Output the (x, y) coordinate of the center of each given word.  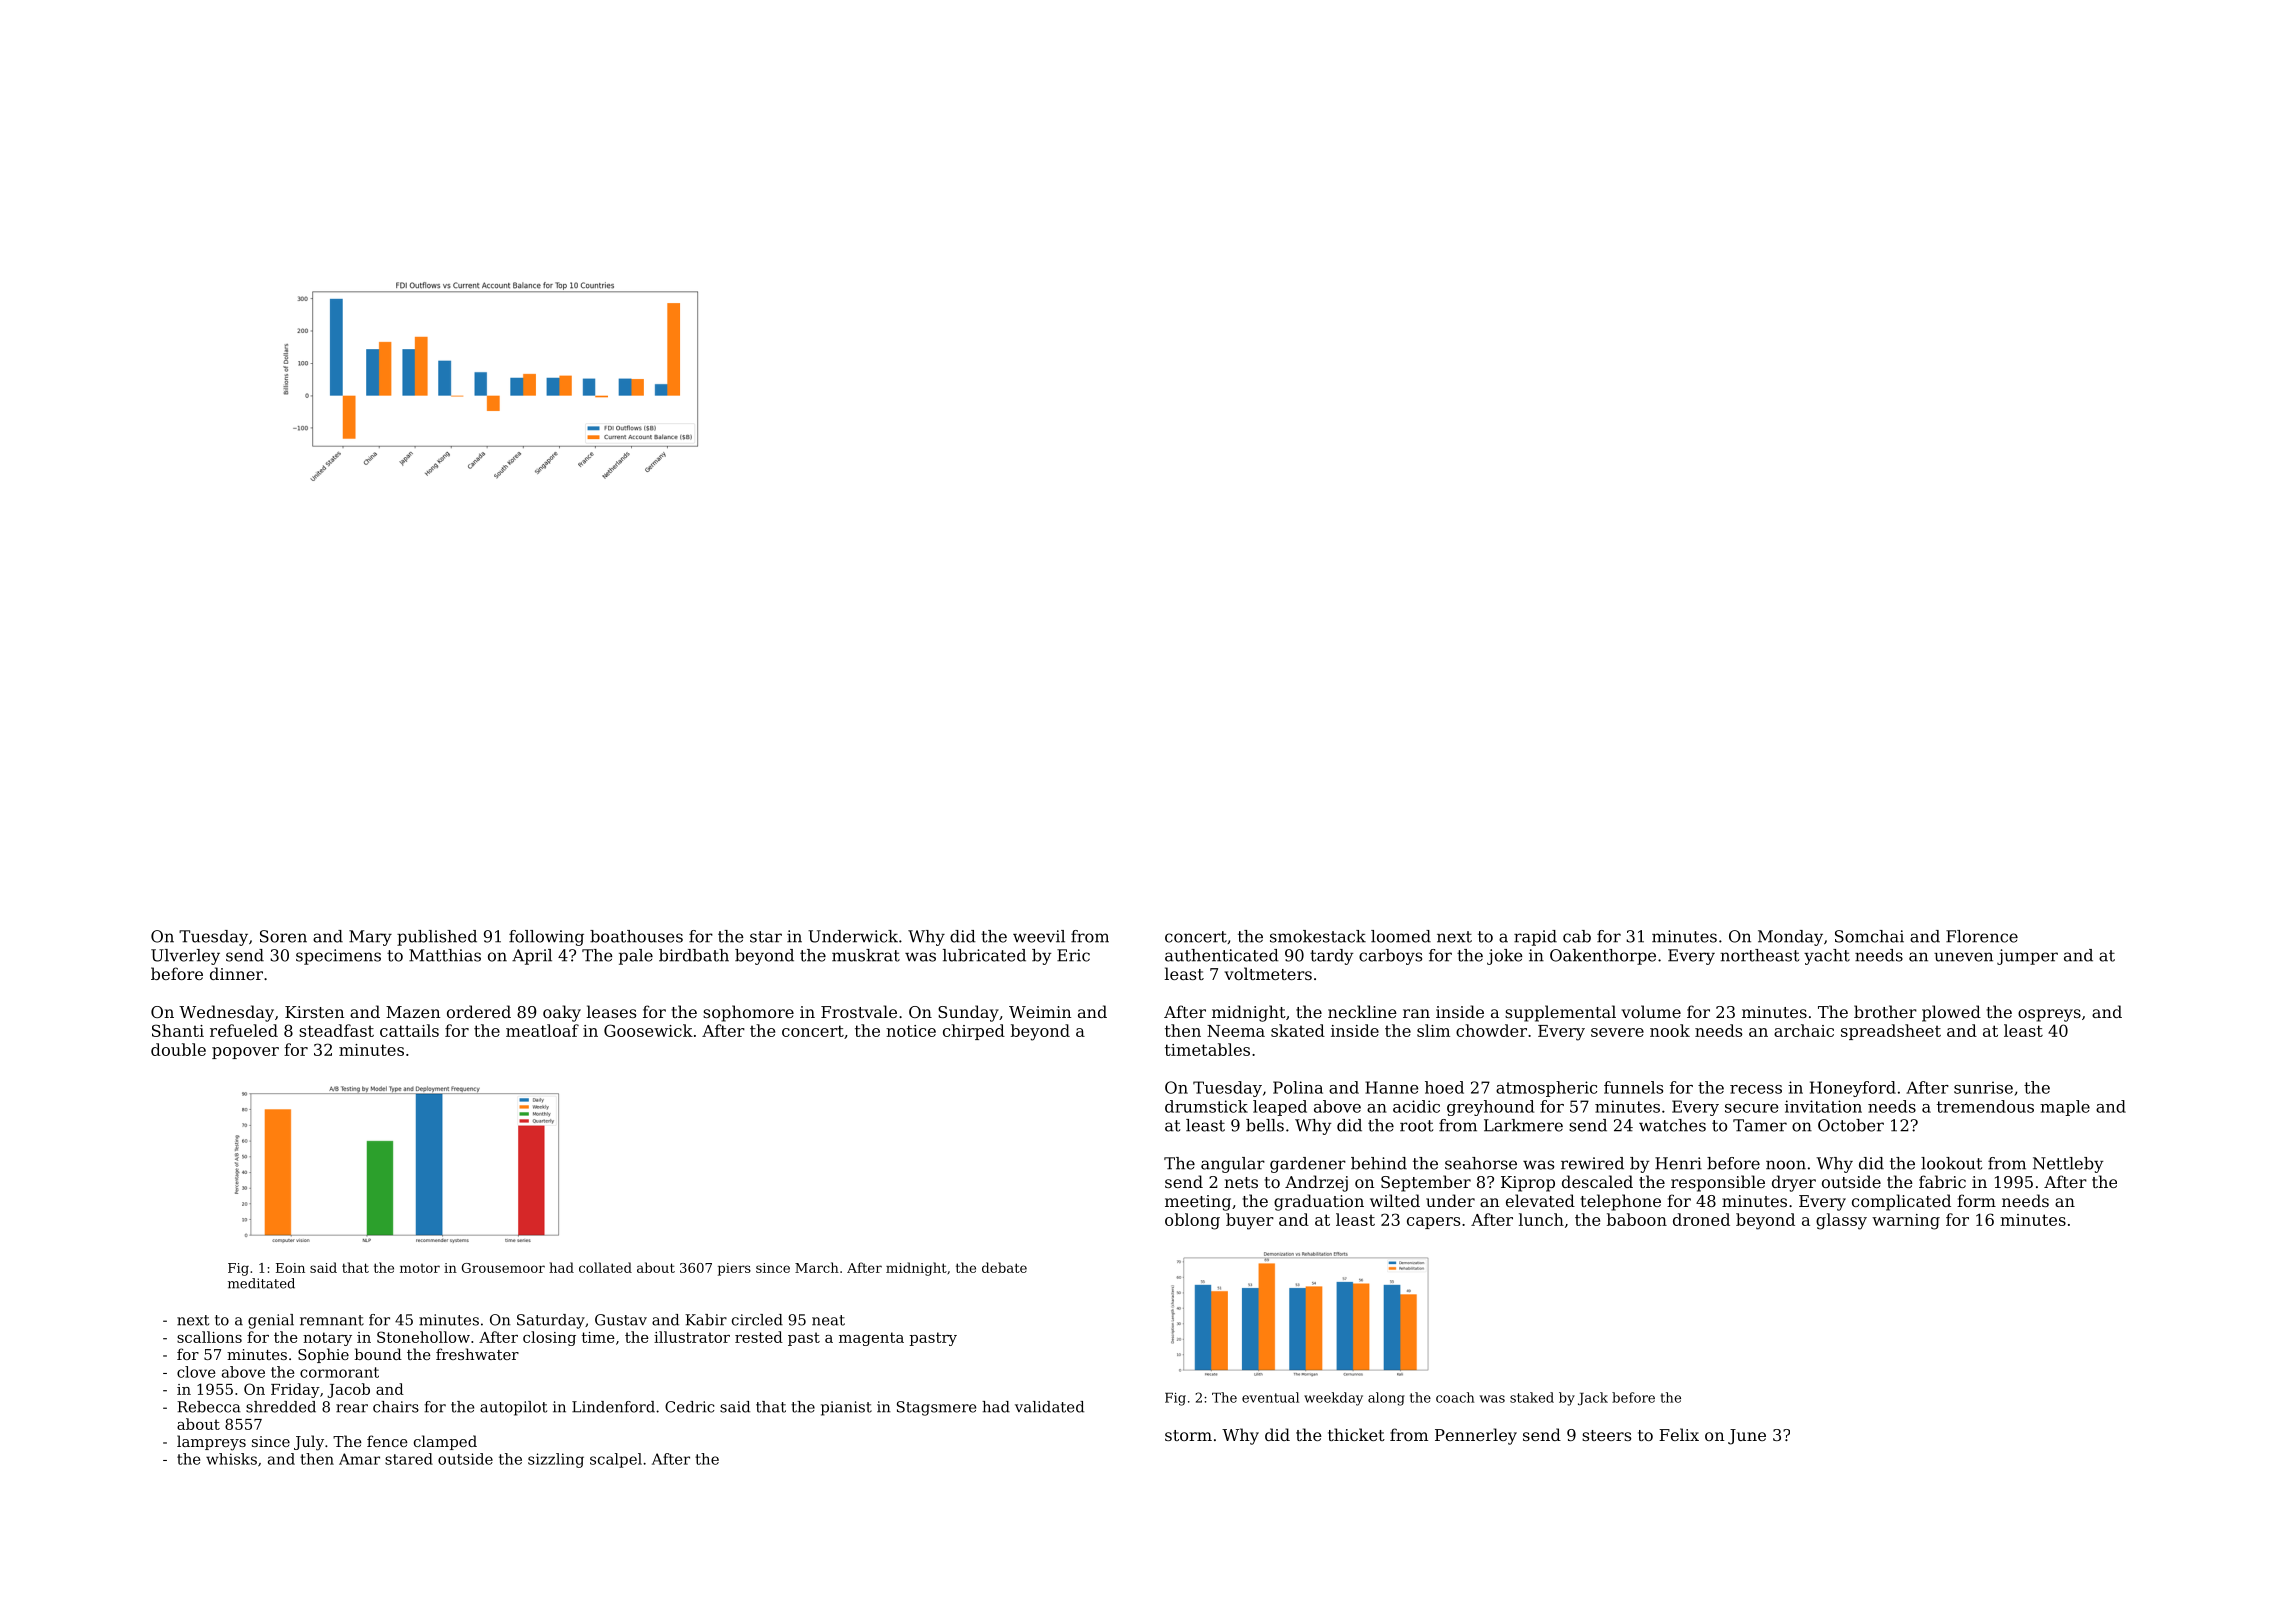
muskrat (866, 955)
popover (245, 1053)
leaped (1280, 1108)
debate (1004, 1267)
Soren (283, 936)
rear (352, 1408)
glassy (1841, 1221)
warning (1906, 1222)
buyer (1250, 1221)
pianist (846, 1408)
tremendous (1985, 1106)
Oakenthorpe (1603, 957)
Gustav (621, 1320)
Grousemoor (503, 1268)
